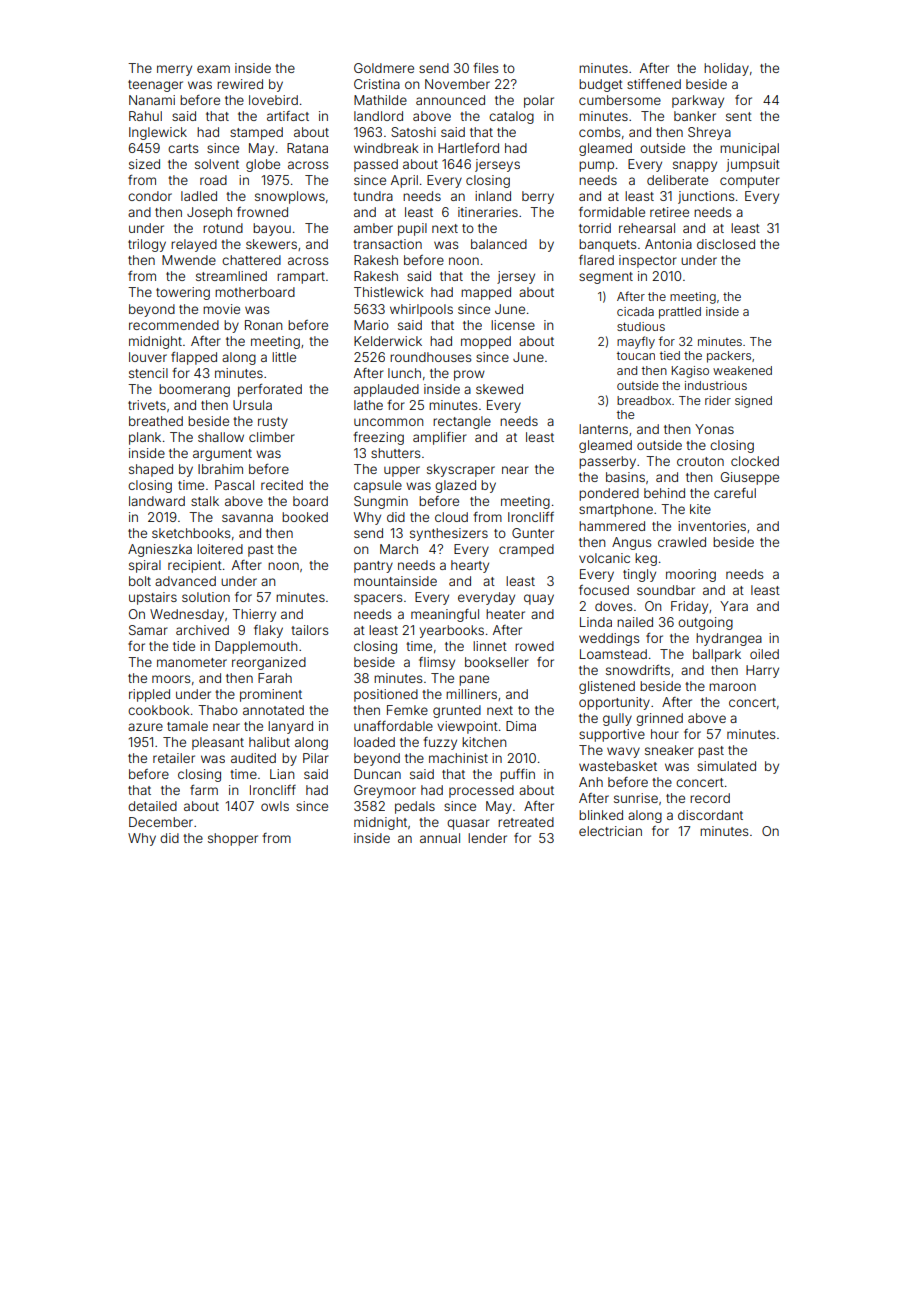 The height and width of the screenshot is (1316, 908). Describe the element at coordinates (275, 678) in the screenshot. I see `Farah` at that location.
